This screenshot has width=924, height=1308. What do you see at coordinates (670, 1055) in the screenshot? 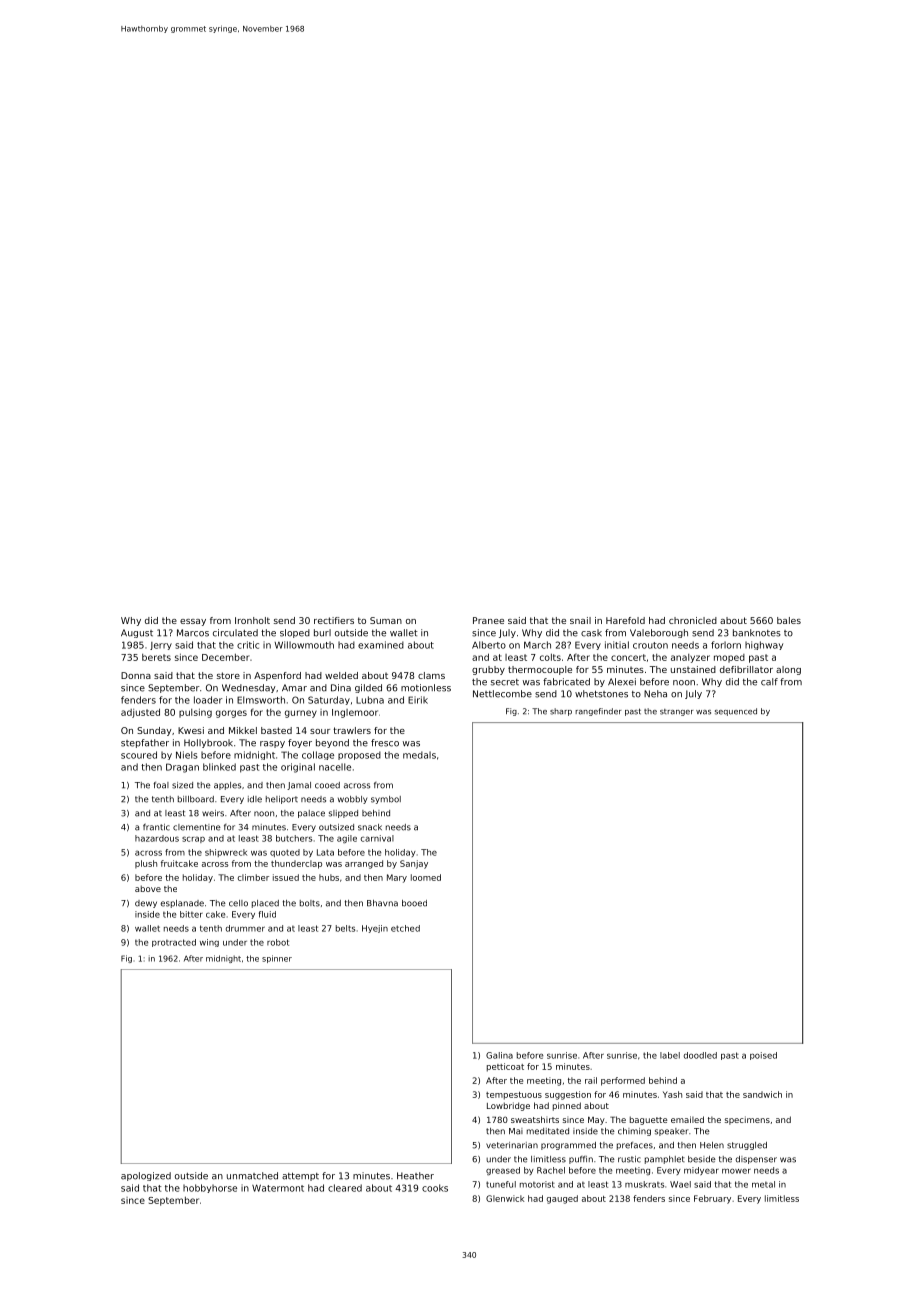
I see `label` at bounding box center [670, 1055].
